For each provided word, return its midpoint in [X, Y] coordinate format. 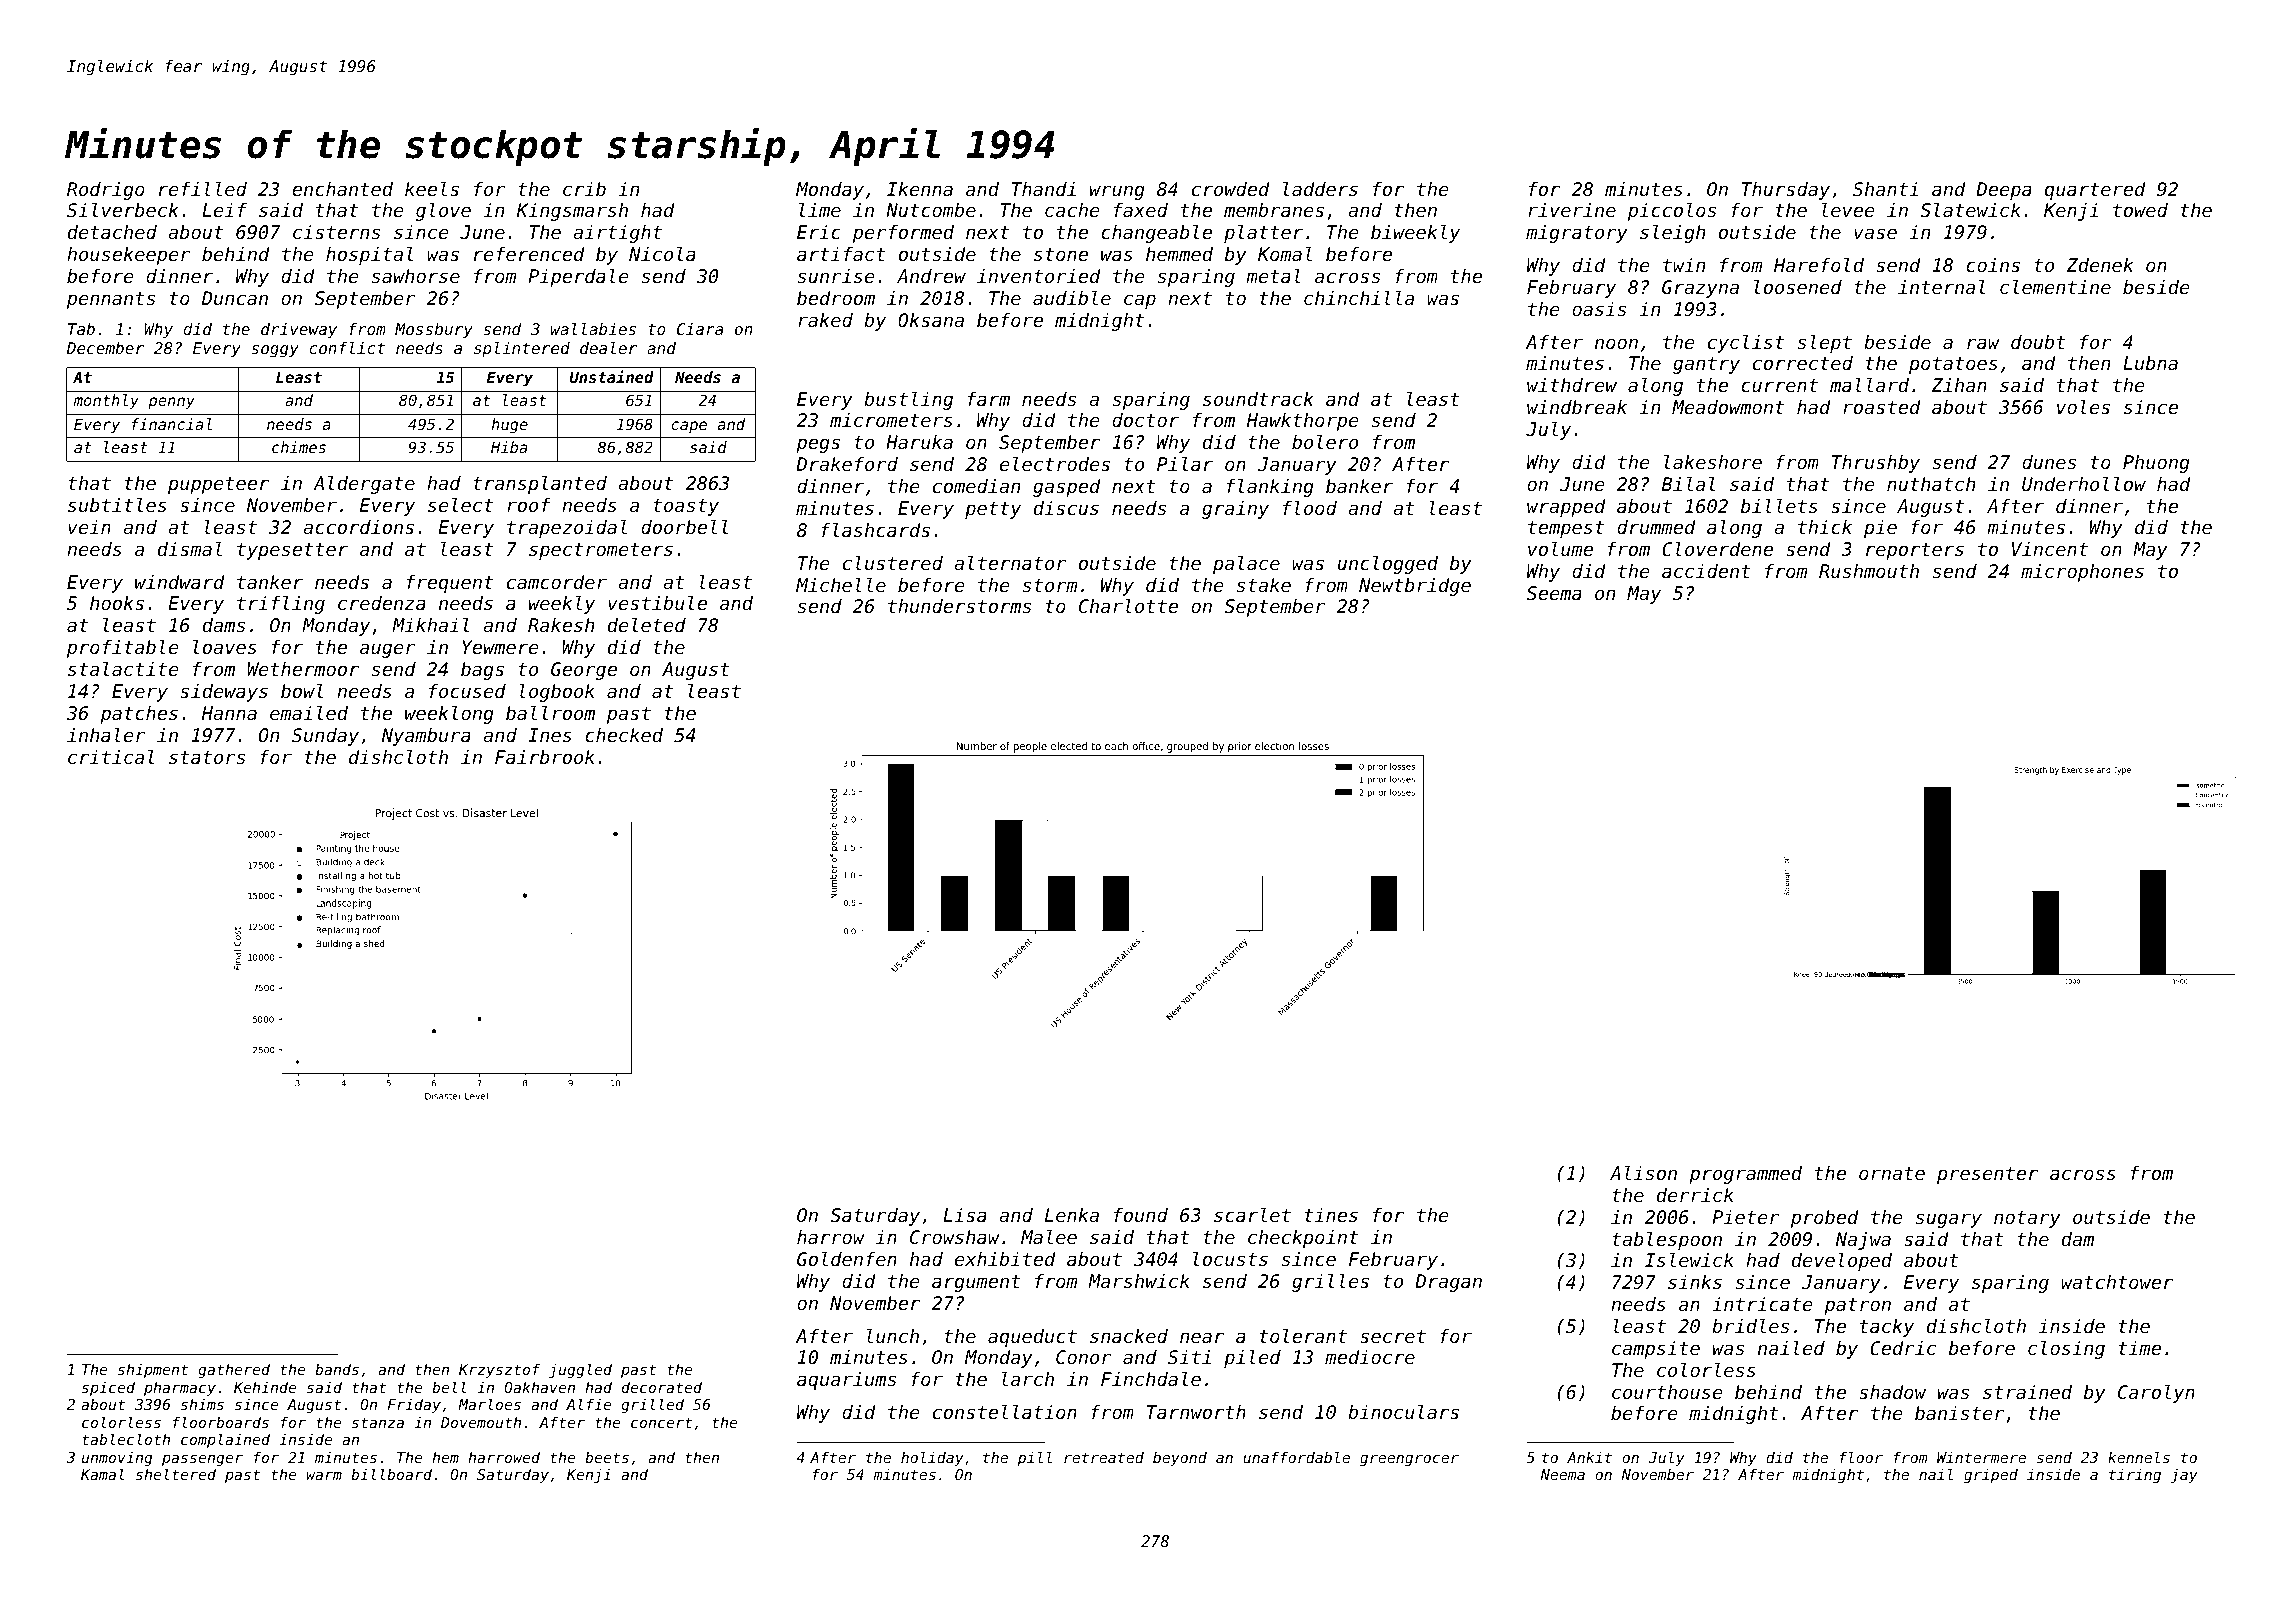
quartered [2095, 191]
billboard [391, 1474]
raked [825, 320]
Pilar [1185, 463]
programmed [1745, 1175]
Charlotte [1128, 605]
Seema [1554, 593]
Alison [1643, 1172]
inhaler [106, 734]
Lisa [965, 1215]
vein [89, 527]
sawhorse [415, 276]
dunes [2049, 462]
